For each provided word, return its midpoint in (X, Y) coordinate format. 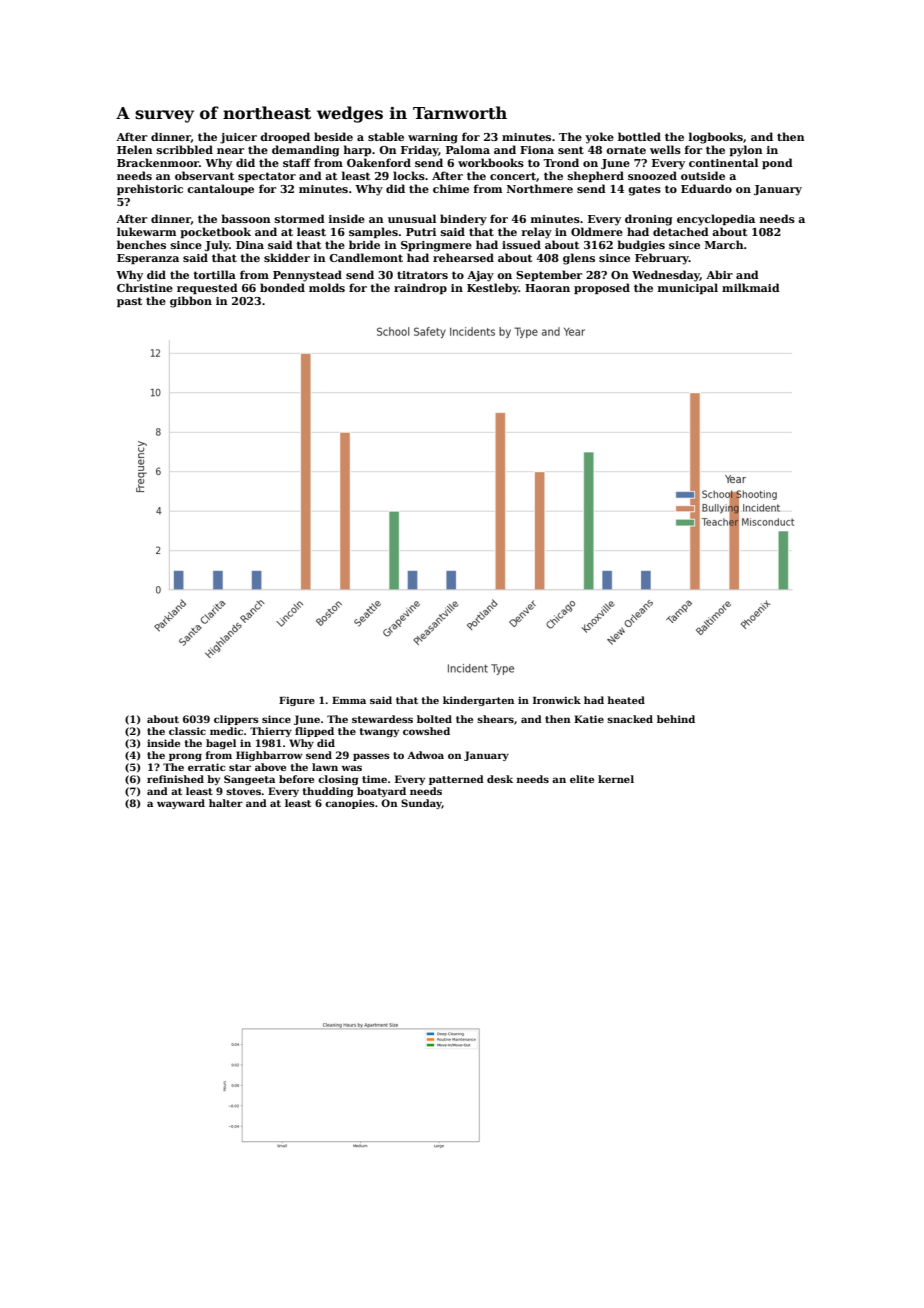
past (129, 302)
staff (297, 162)
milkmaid (751, 287)
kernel (616, 779)
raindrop (420, 288)
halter (226, 803)
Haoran (547, 288)
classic (187, 731)
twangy (379, 732)
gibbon (191, 302)
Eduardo (706, 188)
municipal (688, 288)
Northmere (540, 188)
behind (676, 719)
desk (500, 779)
